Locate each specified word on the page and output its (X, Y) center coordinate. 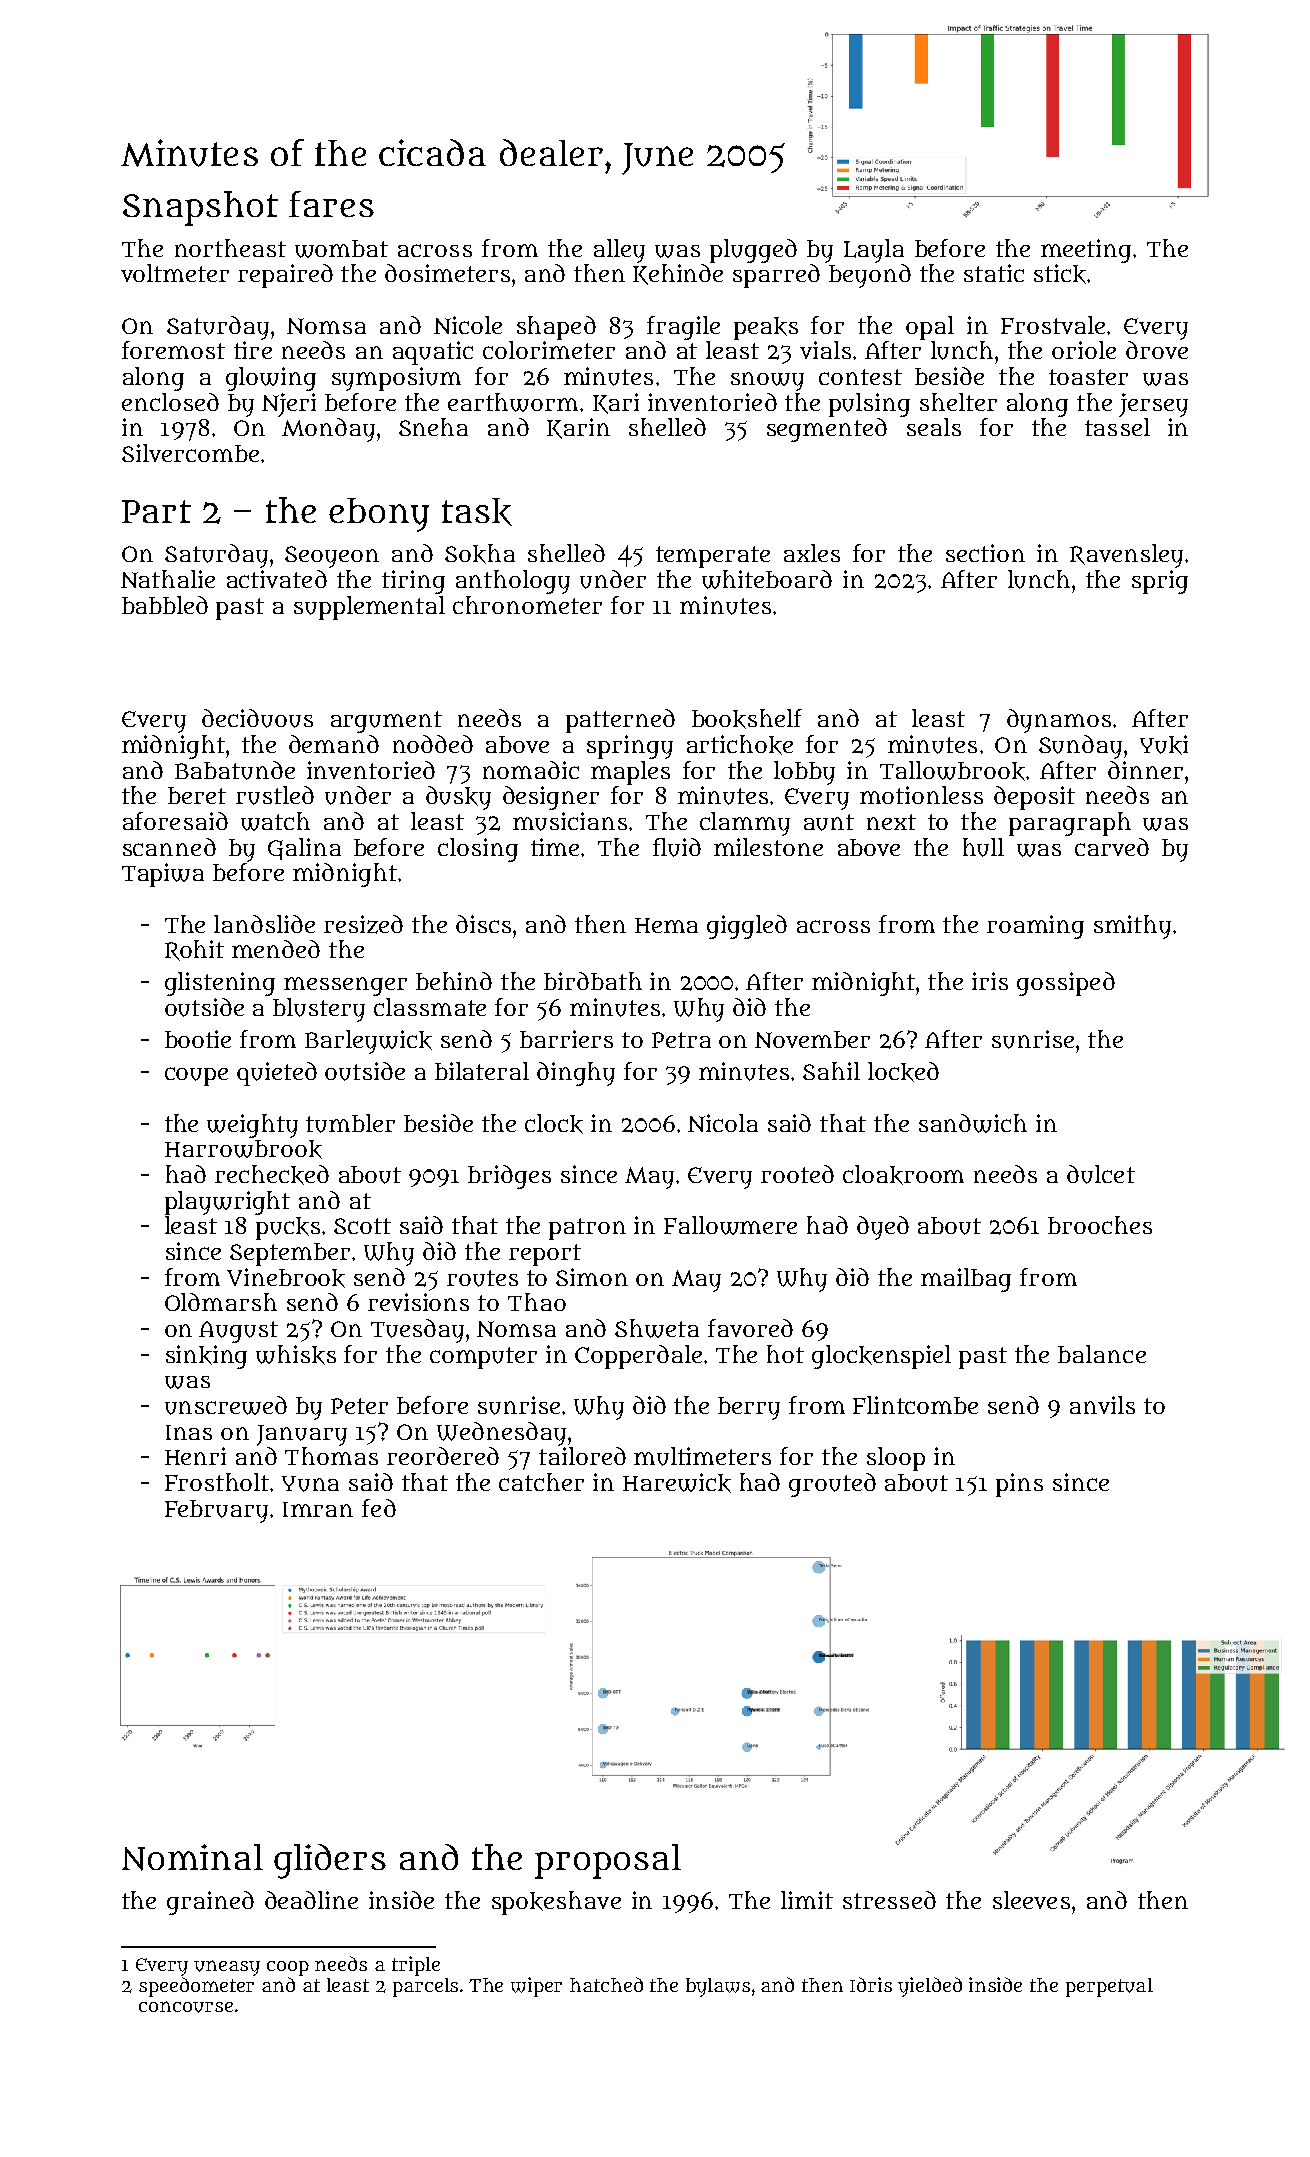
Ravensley (1126, 556)
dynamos (1059, 721)
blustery (319, 1010)
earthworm (513, 402)
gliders (330, 1861)
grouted (832, 1485)
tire (253, 350)
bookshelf (747, 719)
